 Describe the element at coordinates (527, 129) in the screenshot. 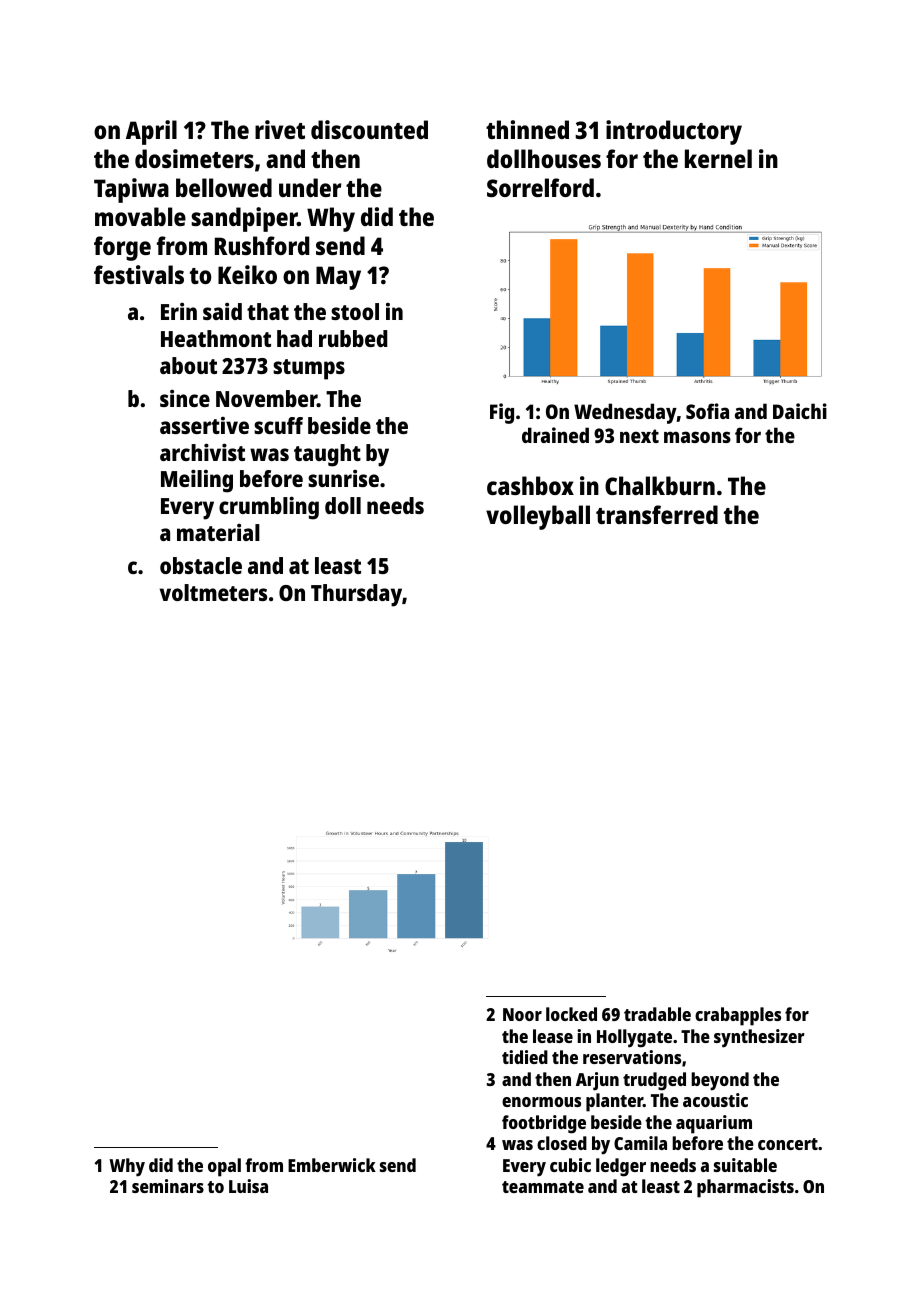

I see `thinned` at that location.
